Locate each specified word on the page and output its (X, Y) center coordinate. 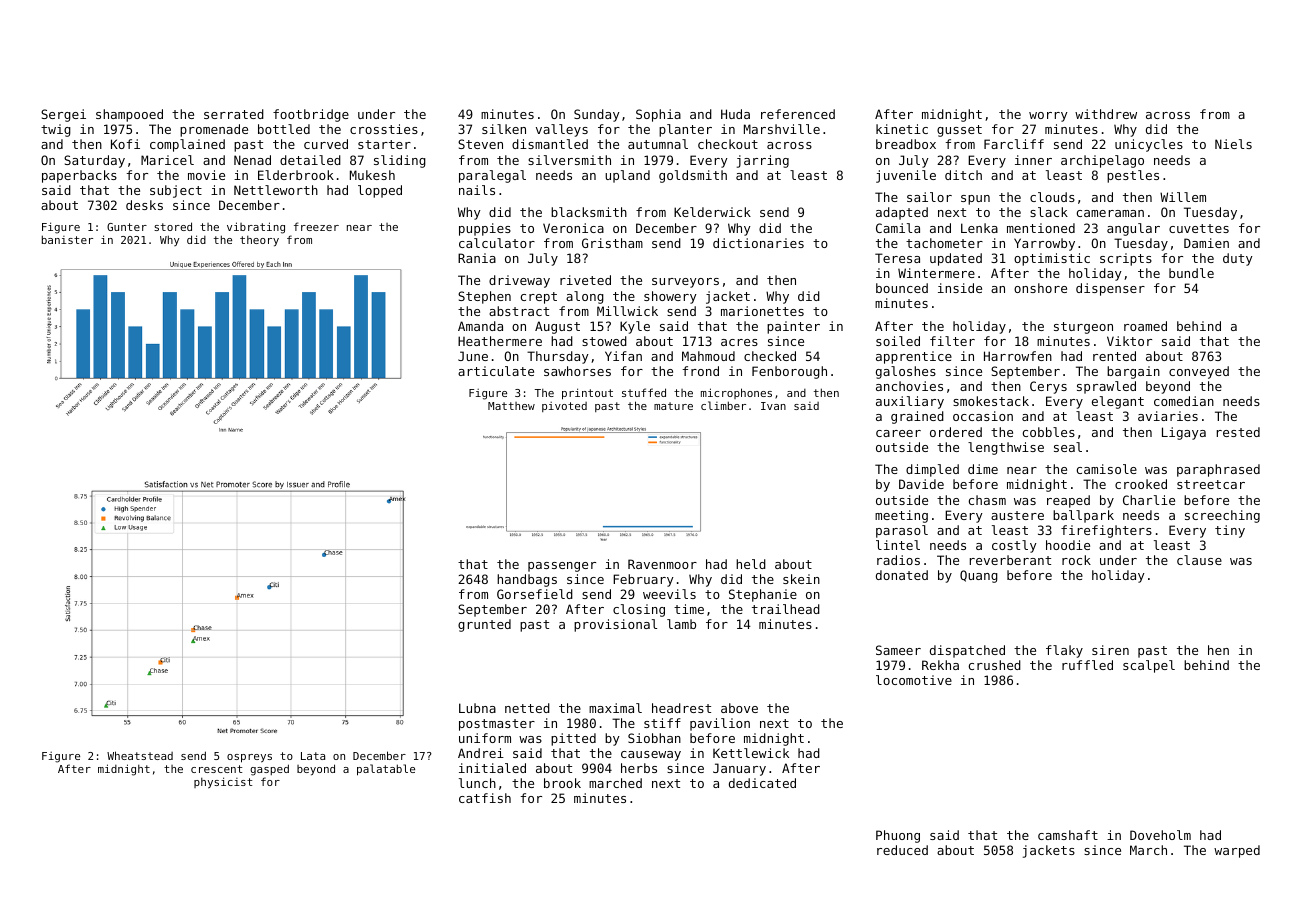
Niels (1233, 144)
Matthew (511, 406)
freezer (316, 226)
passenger (562, 567)
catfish (485, 798)
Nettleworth (276, 190)
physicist (223, 783)
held (751, 564)
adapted (902, 213)
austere (1017, 515)
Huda (735, 114)
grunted (484, 625)
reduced (902, 850)
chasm (987, 500)
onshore (1040, 288)
